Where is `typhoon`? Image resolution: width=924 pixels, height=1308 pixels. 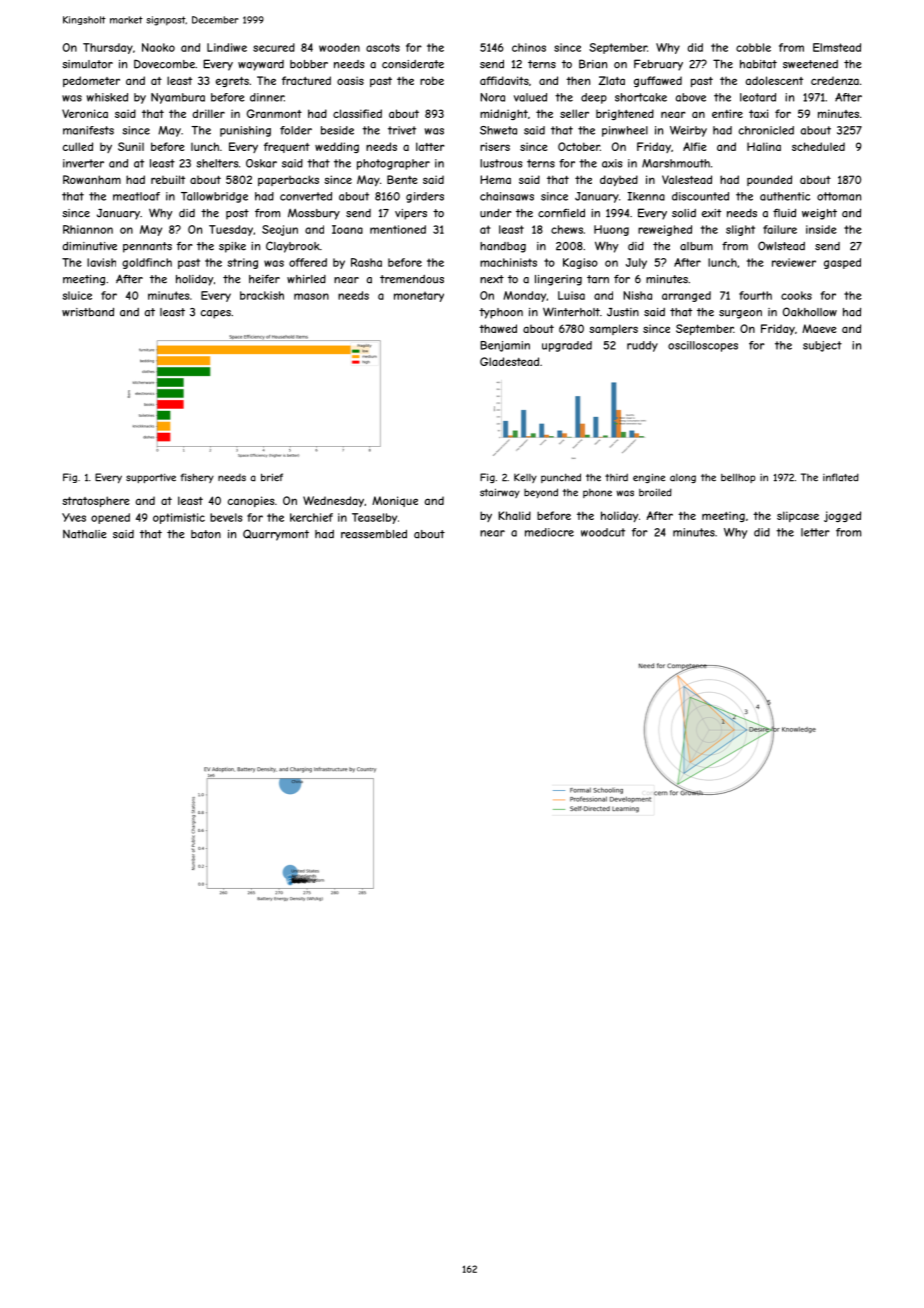 typhoon is located at coordinates (501, 313).
